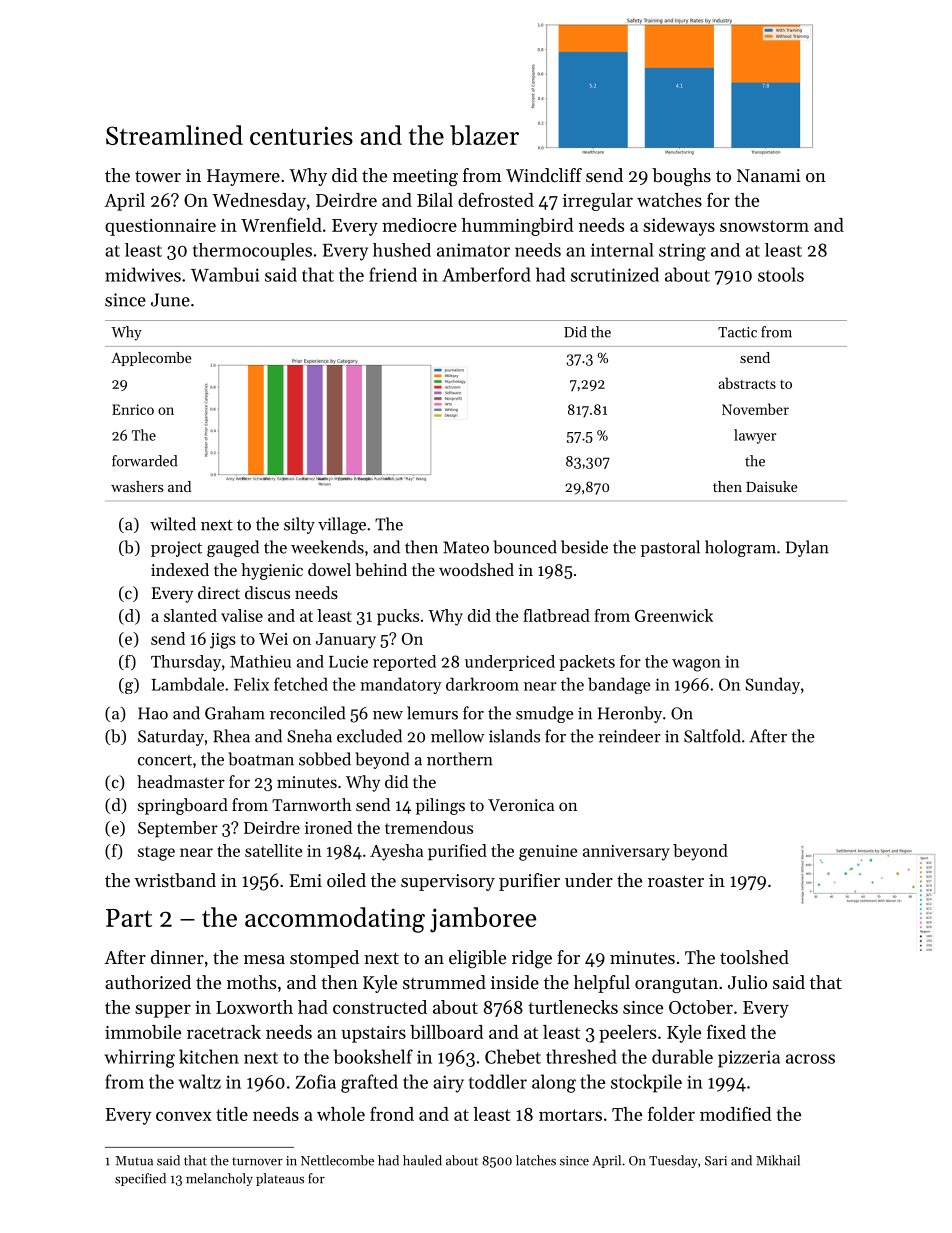 The image size is (952, 1233). I want to click on Felix, so click(251, 684).
